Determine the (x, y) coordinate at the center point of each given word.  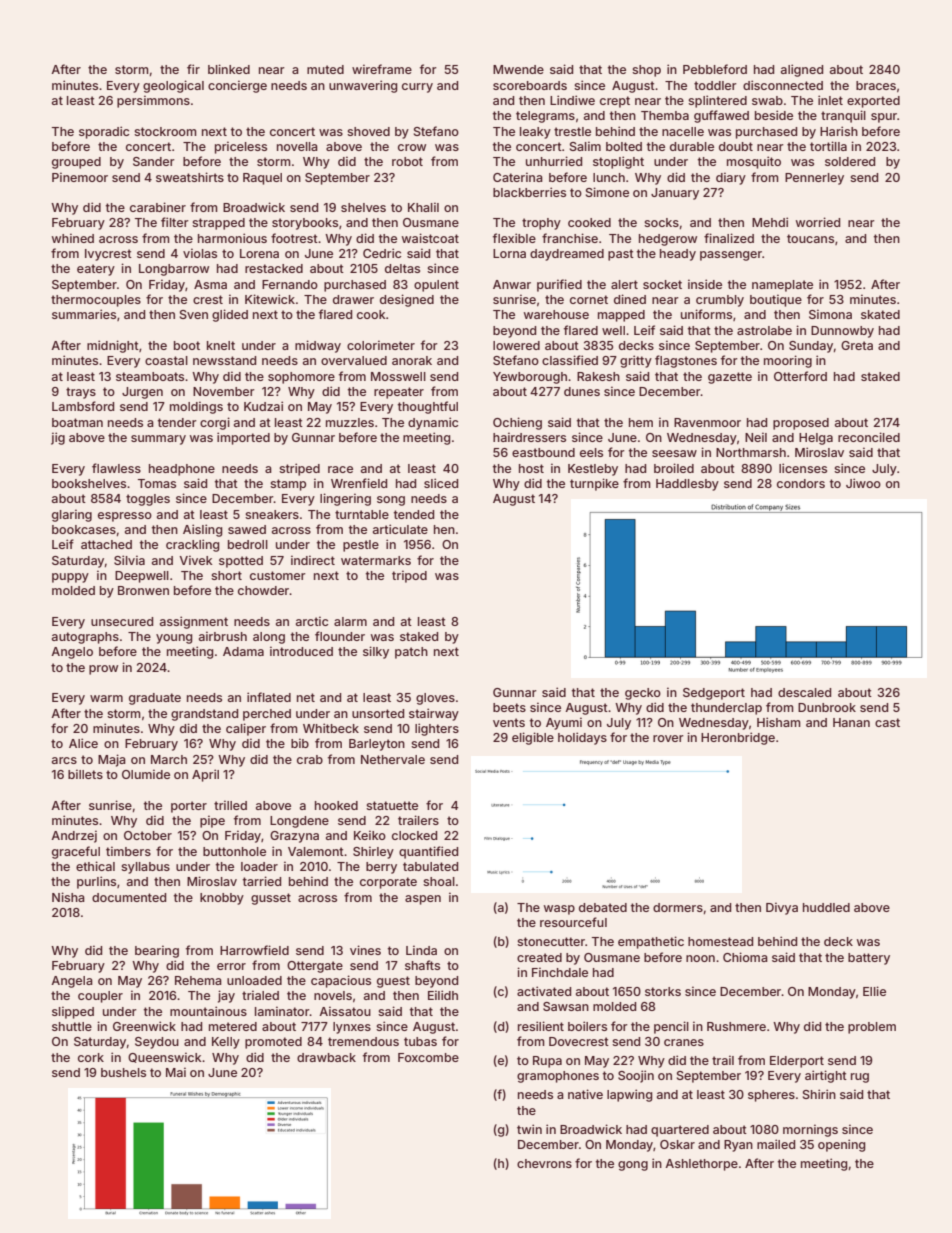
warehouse (556, 314)
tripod (409, 576)
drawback (326, 1057)
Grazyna (294, 837)
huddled (826, 907)
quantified (428, 852)
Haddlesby (687, 485)
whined (73, 238)
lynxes (352, 1028)
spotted (241, 562)
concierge (237, 86)
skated (880, 314)
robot (407, 161)
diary (731, 178)
